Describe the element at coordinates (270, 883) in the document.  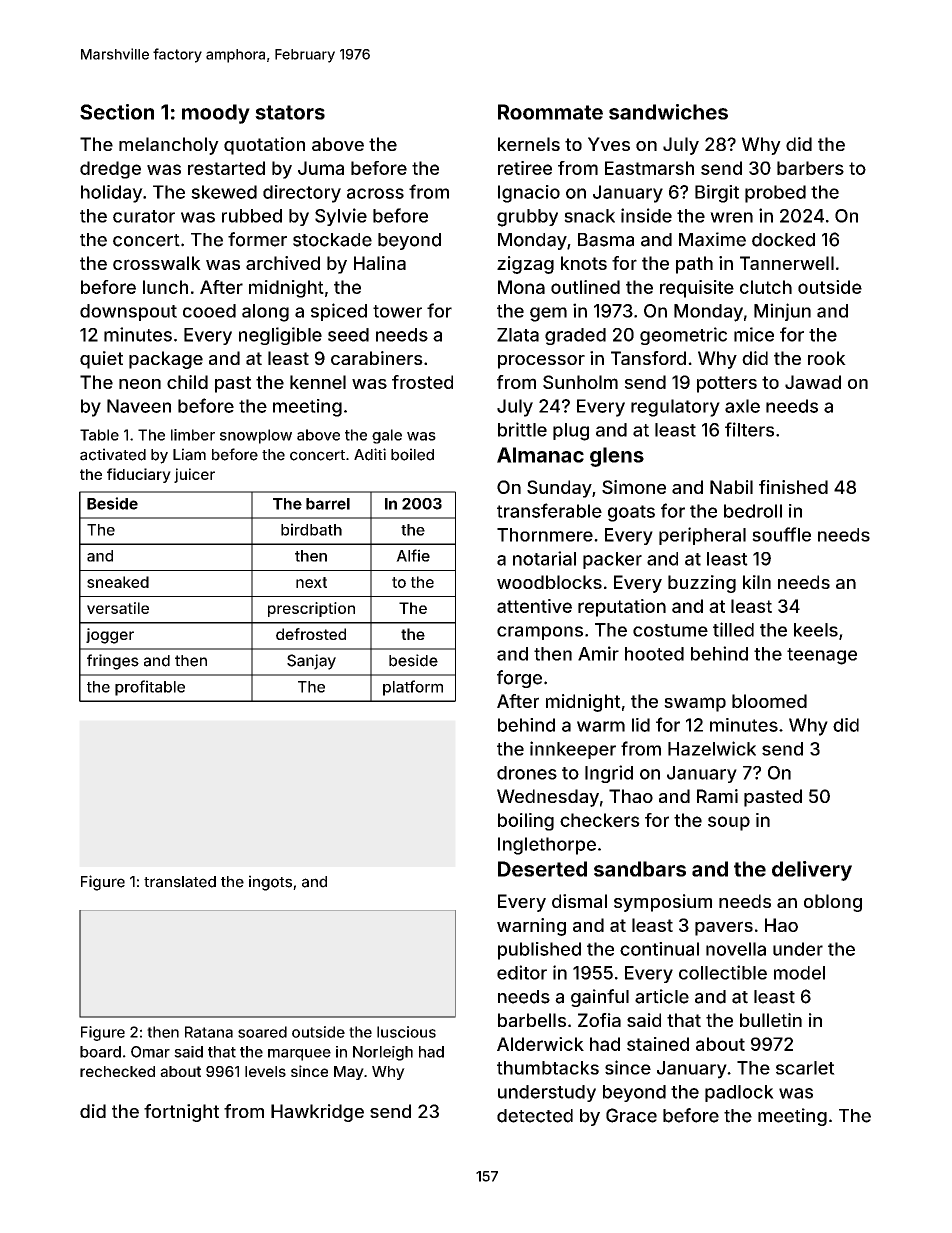
I see `ingots` at that location.
